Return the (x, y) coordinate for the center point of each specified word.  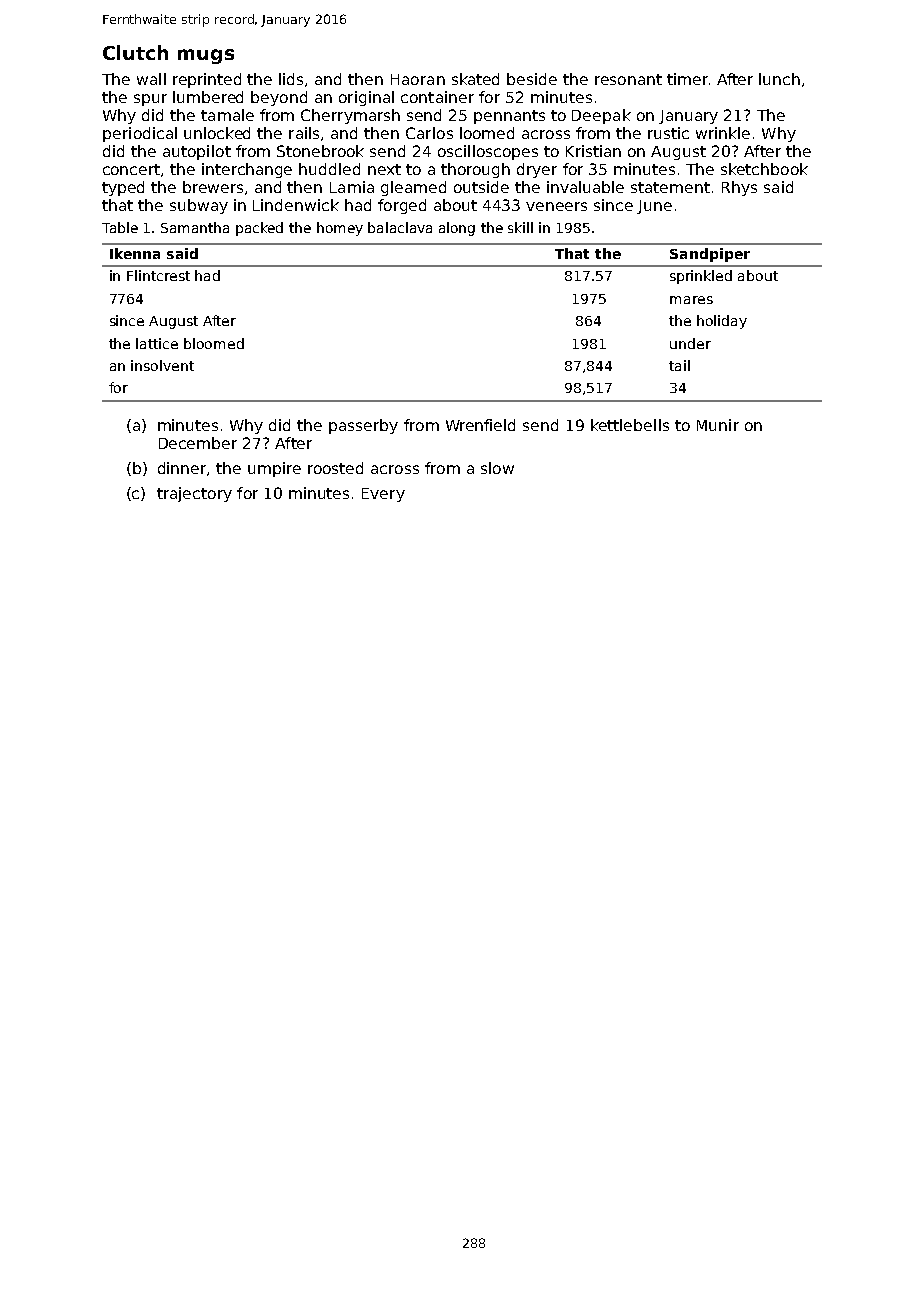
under (690, 343)
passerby (363, 426)
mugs (206, 56)
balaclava (400, 227)
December (198, 443)
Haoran (418, 79)
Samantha (195, 227)
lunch (779, 79)
